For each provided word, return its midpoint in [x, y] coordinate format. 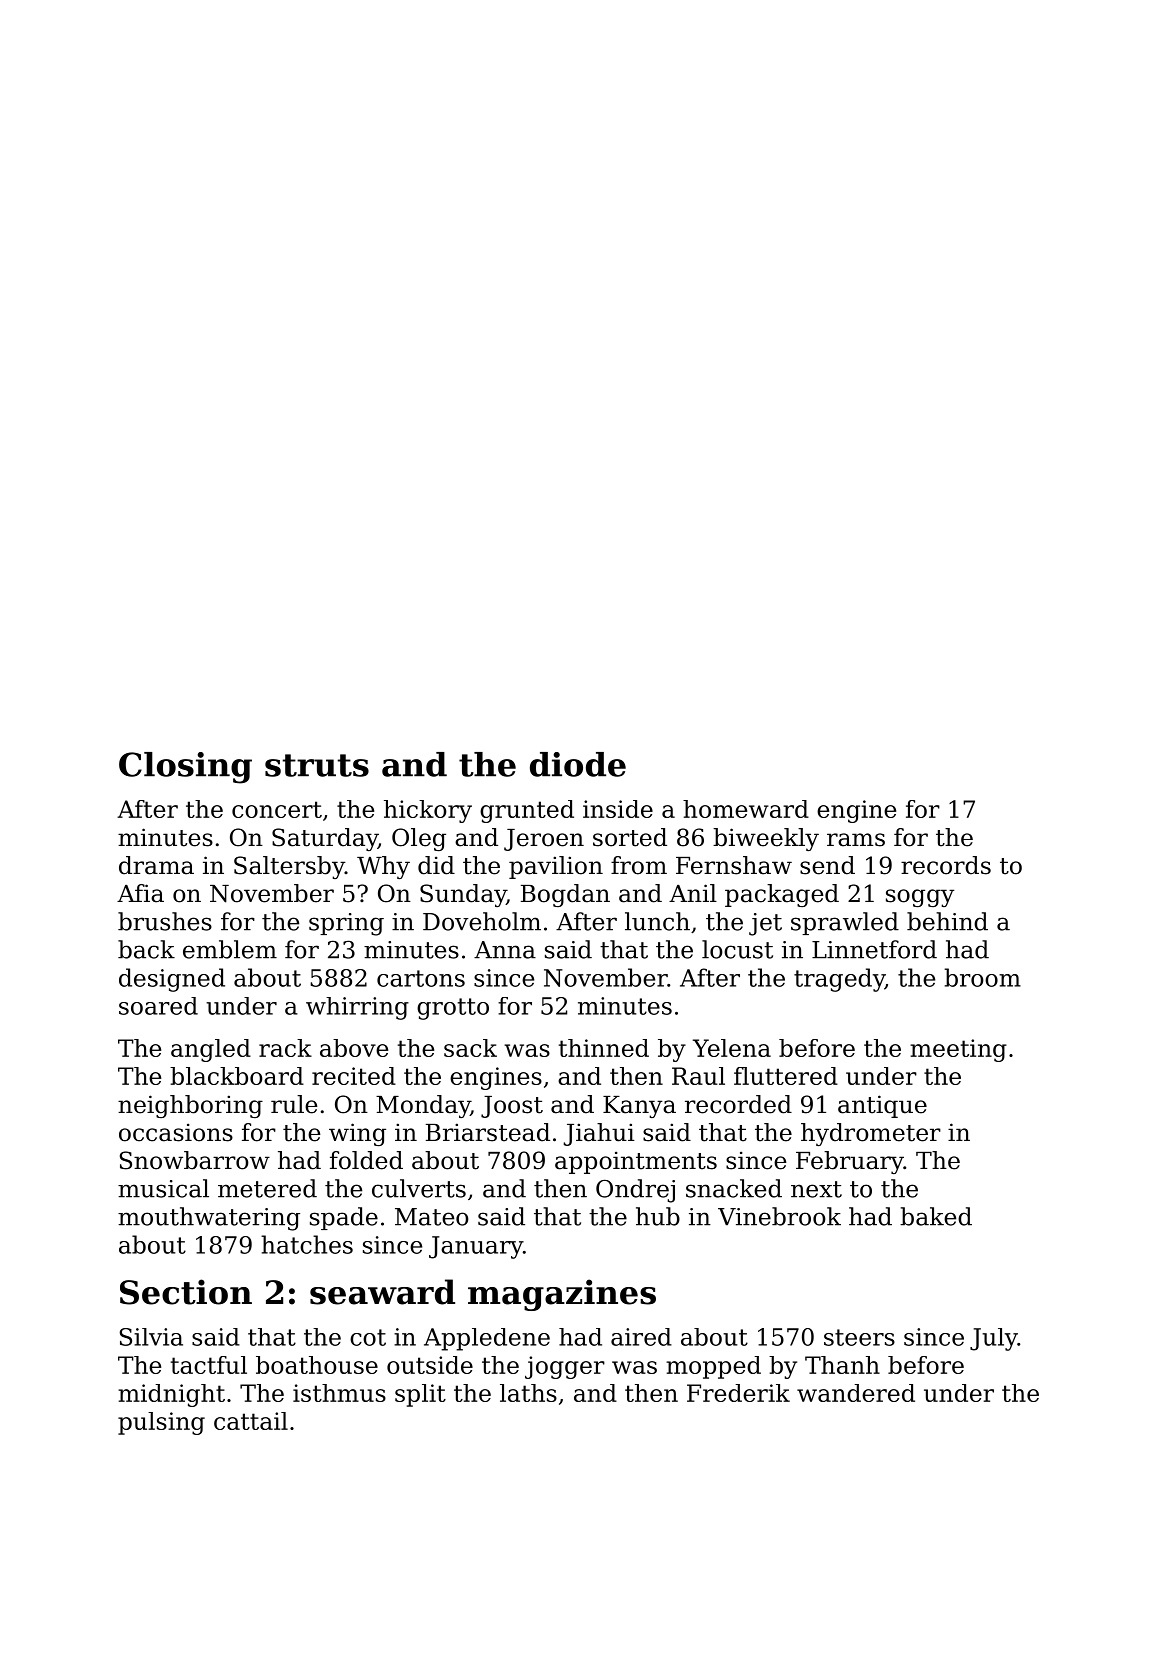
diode [578, 764]
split [420, 1395]
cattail [251, 1421]
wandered [856, 1393]
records [946, 865]
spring [346, 924]
